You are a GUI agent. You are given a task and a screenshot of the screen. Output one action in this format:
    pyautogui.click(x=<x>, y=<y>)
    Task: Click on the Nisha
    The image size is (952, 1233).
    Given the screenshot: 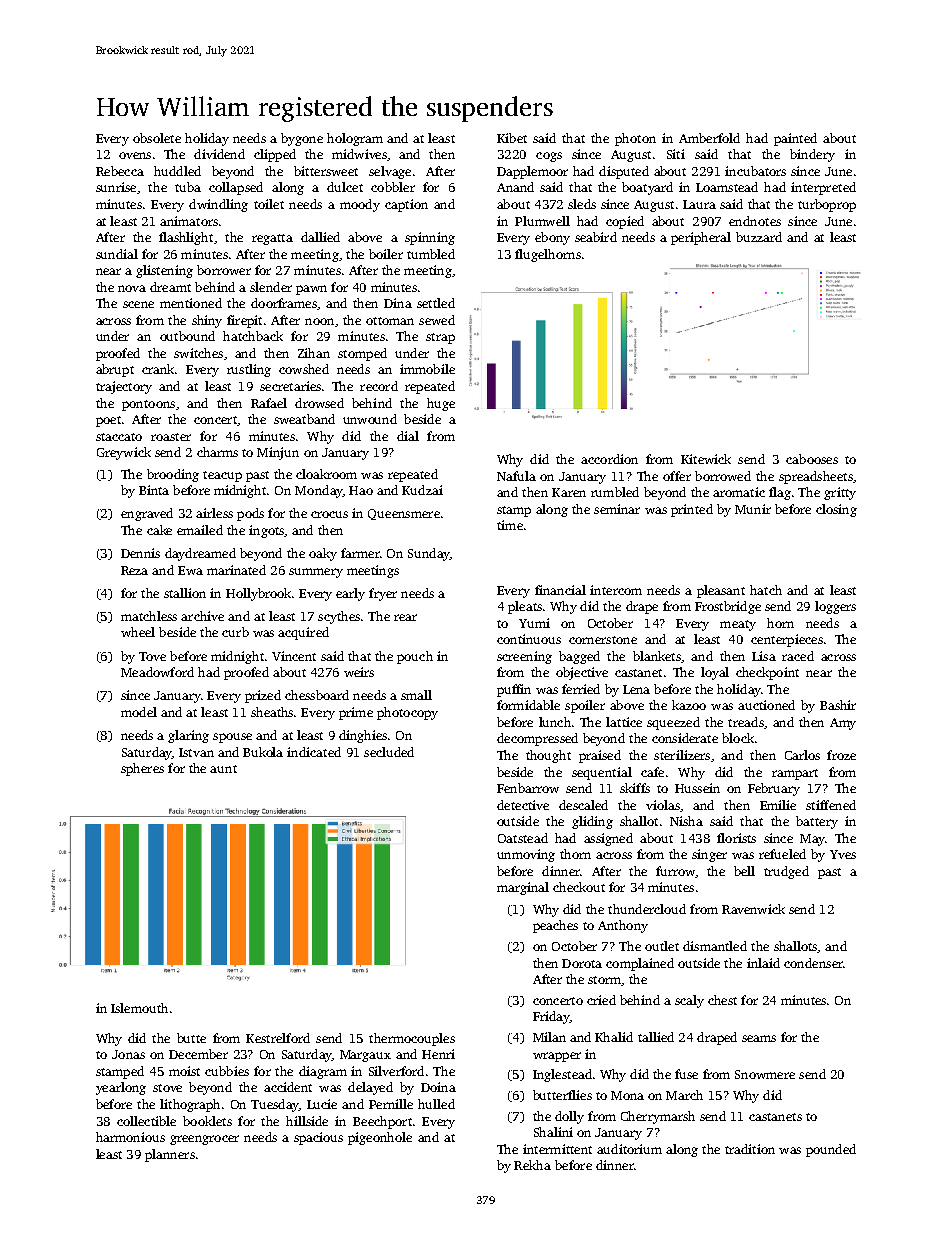 What is the action you would take?
    pyautogui.click(x=686, y=821)
